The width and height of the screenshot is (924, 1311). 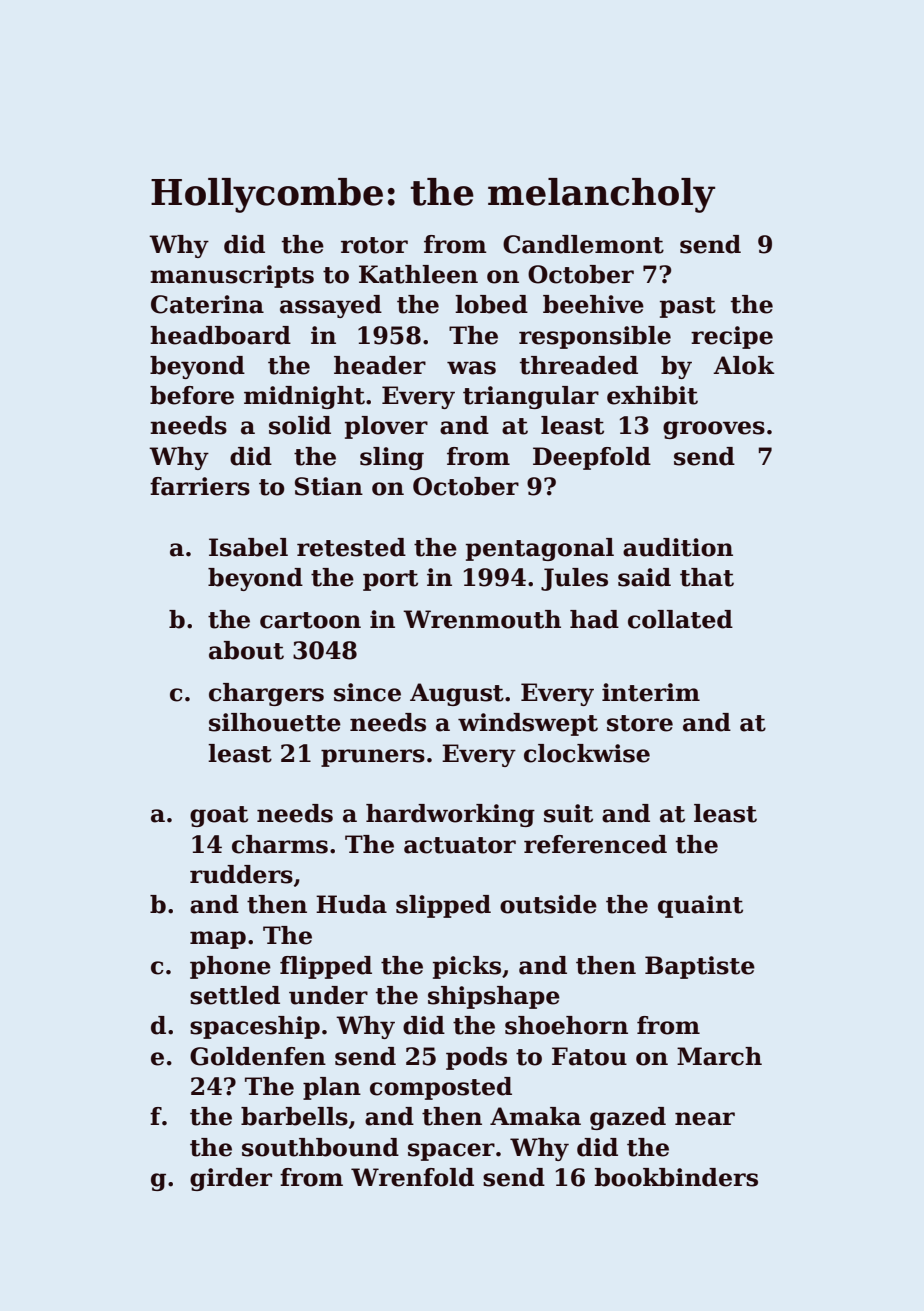 What do you see at coordinates (220, 335) in the screenshot?
I see `headboard` at bounding box center [220, 335].
